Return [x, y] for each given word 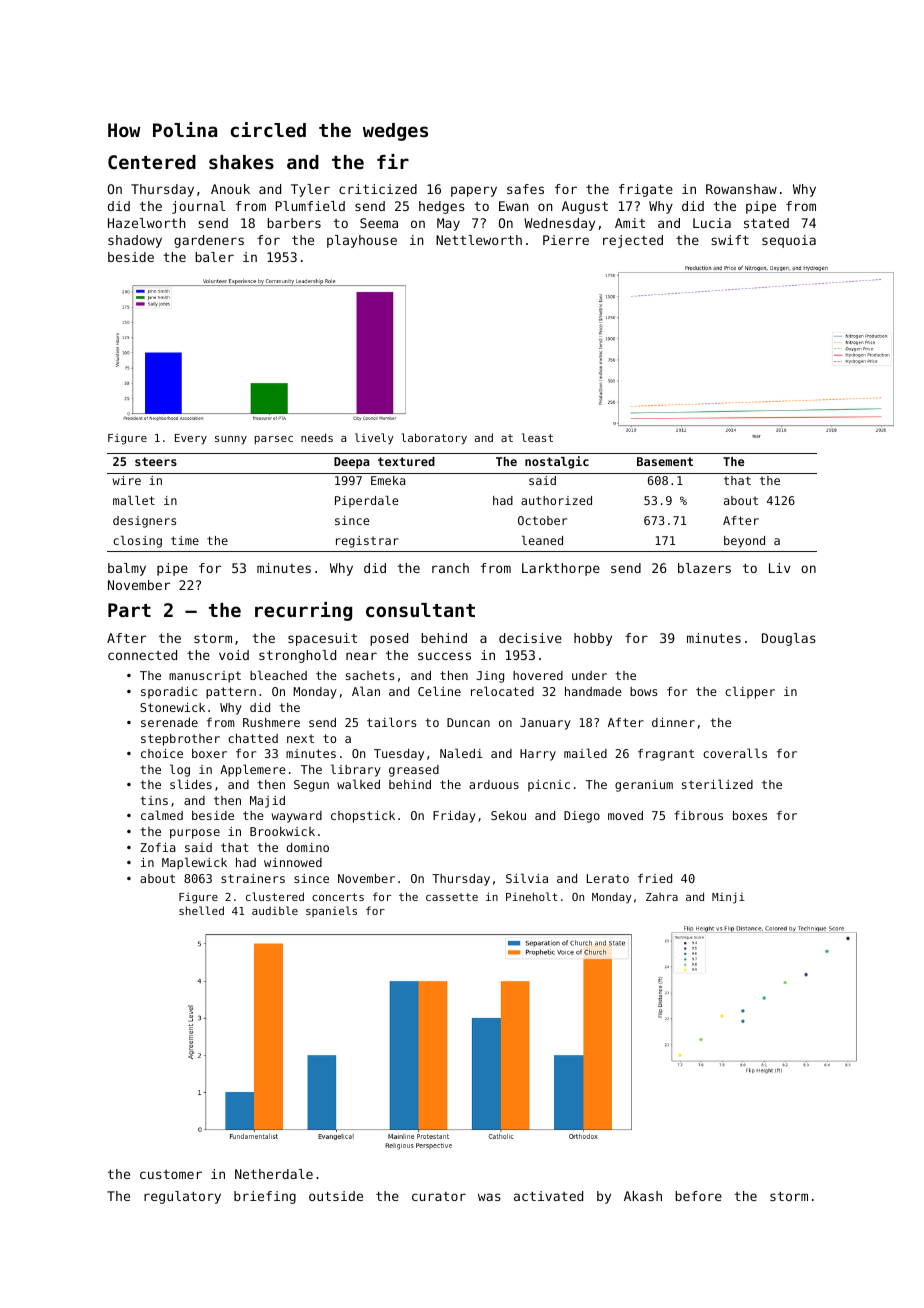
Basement [665, 461]
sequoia [789, 241]
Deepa [352, 463]
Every [191, 439]
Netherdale [274, 1174]
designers [144, 522]
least [537, 437]
